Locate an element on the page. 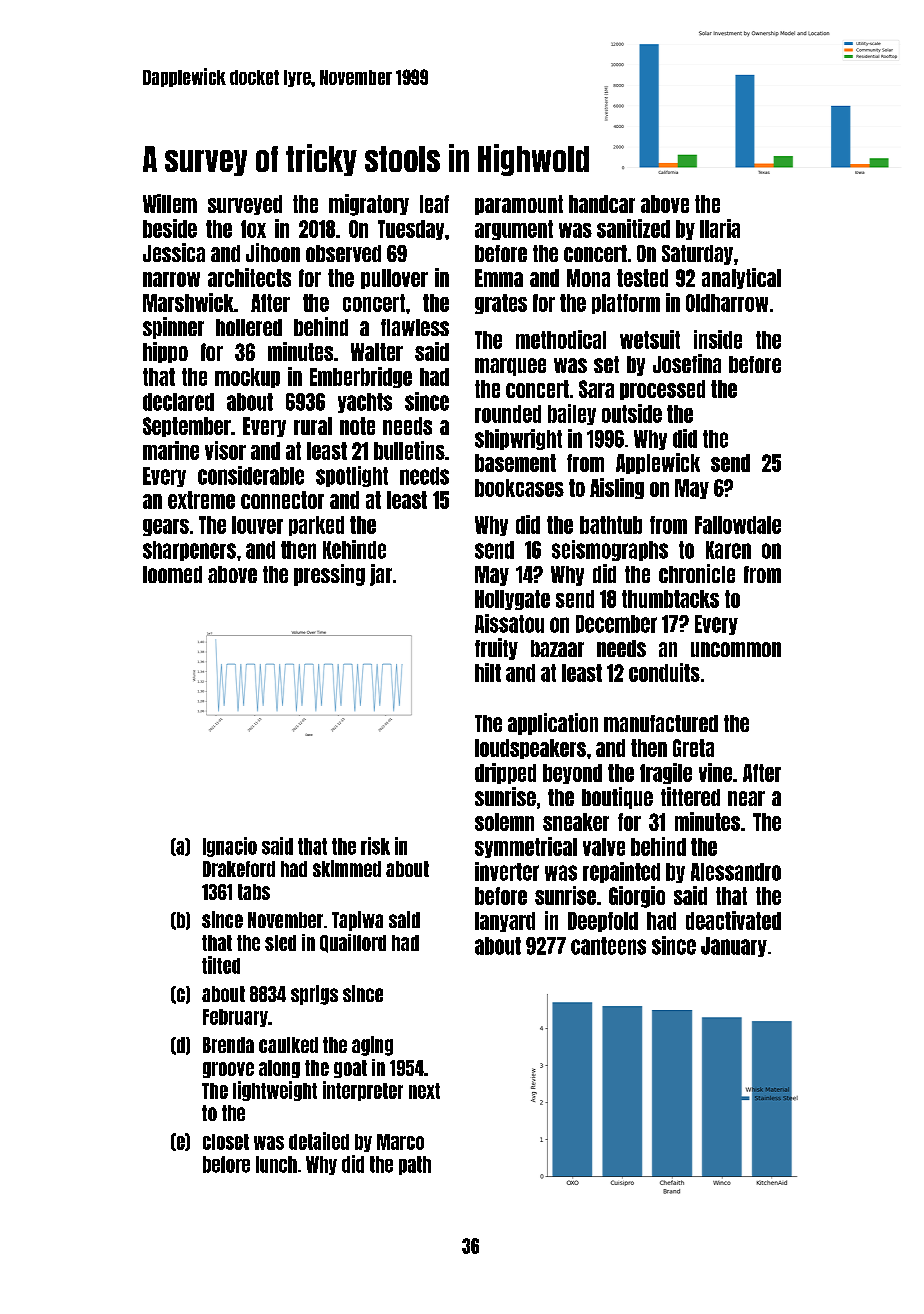  lanyard is located at coordinates (505, 922).
